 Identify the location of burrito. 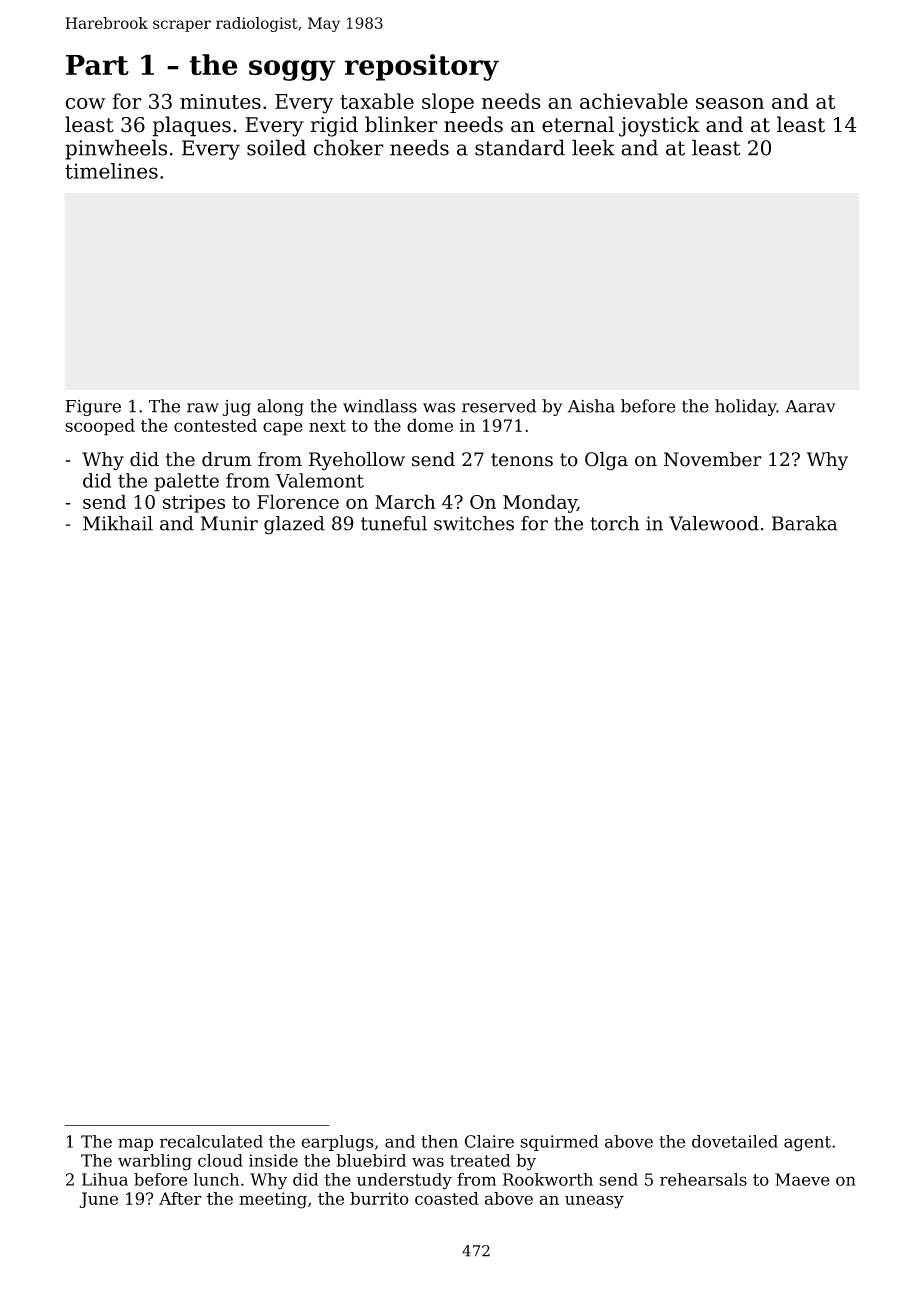
(379, 1198).
